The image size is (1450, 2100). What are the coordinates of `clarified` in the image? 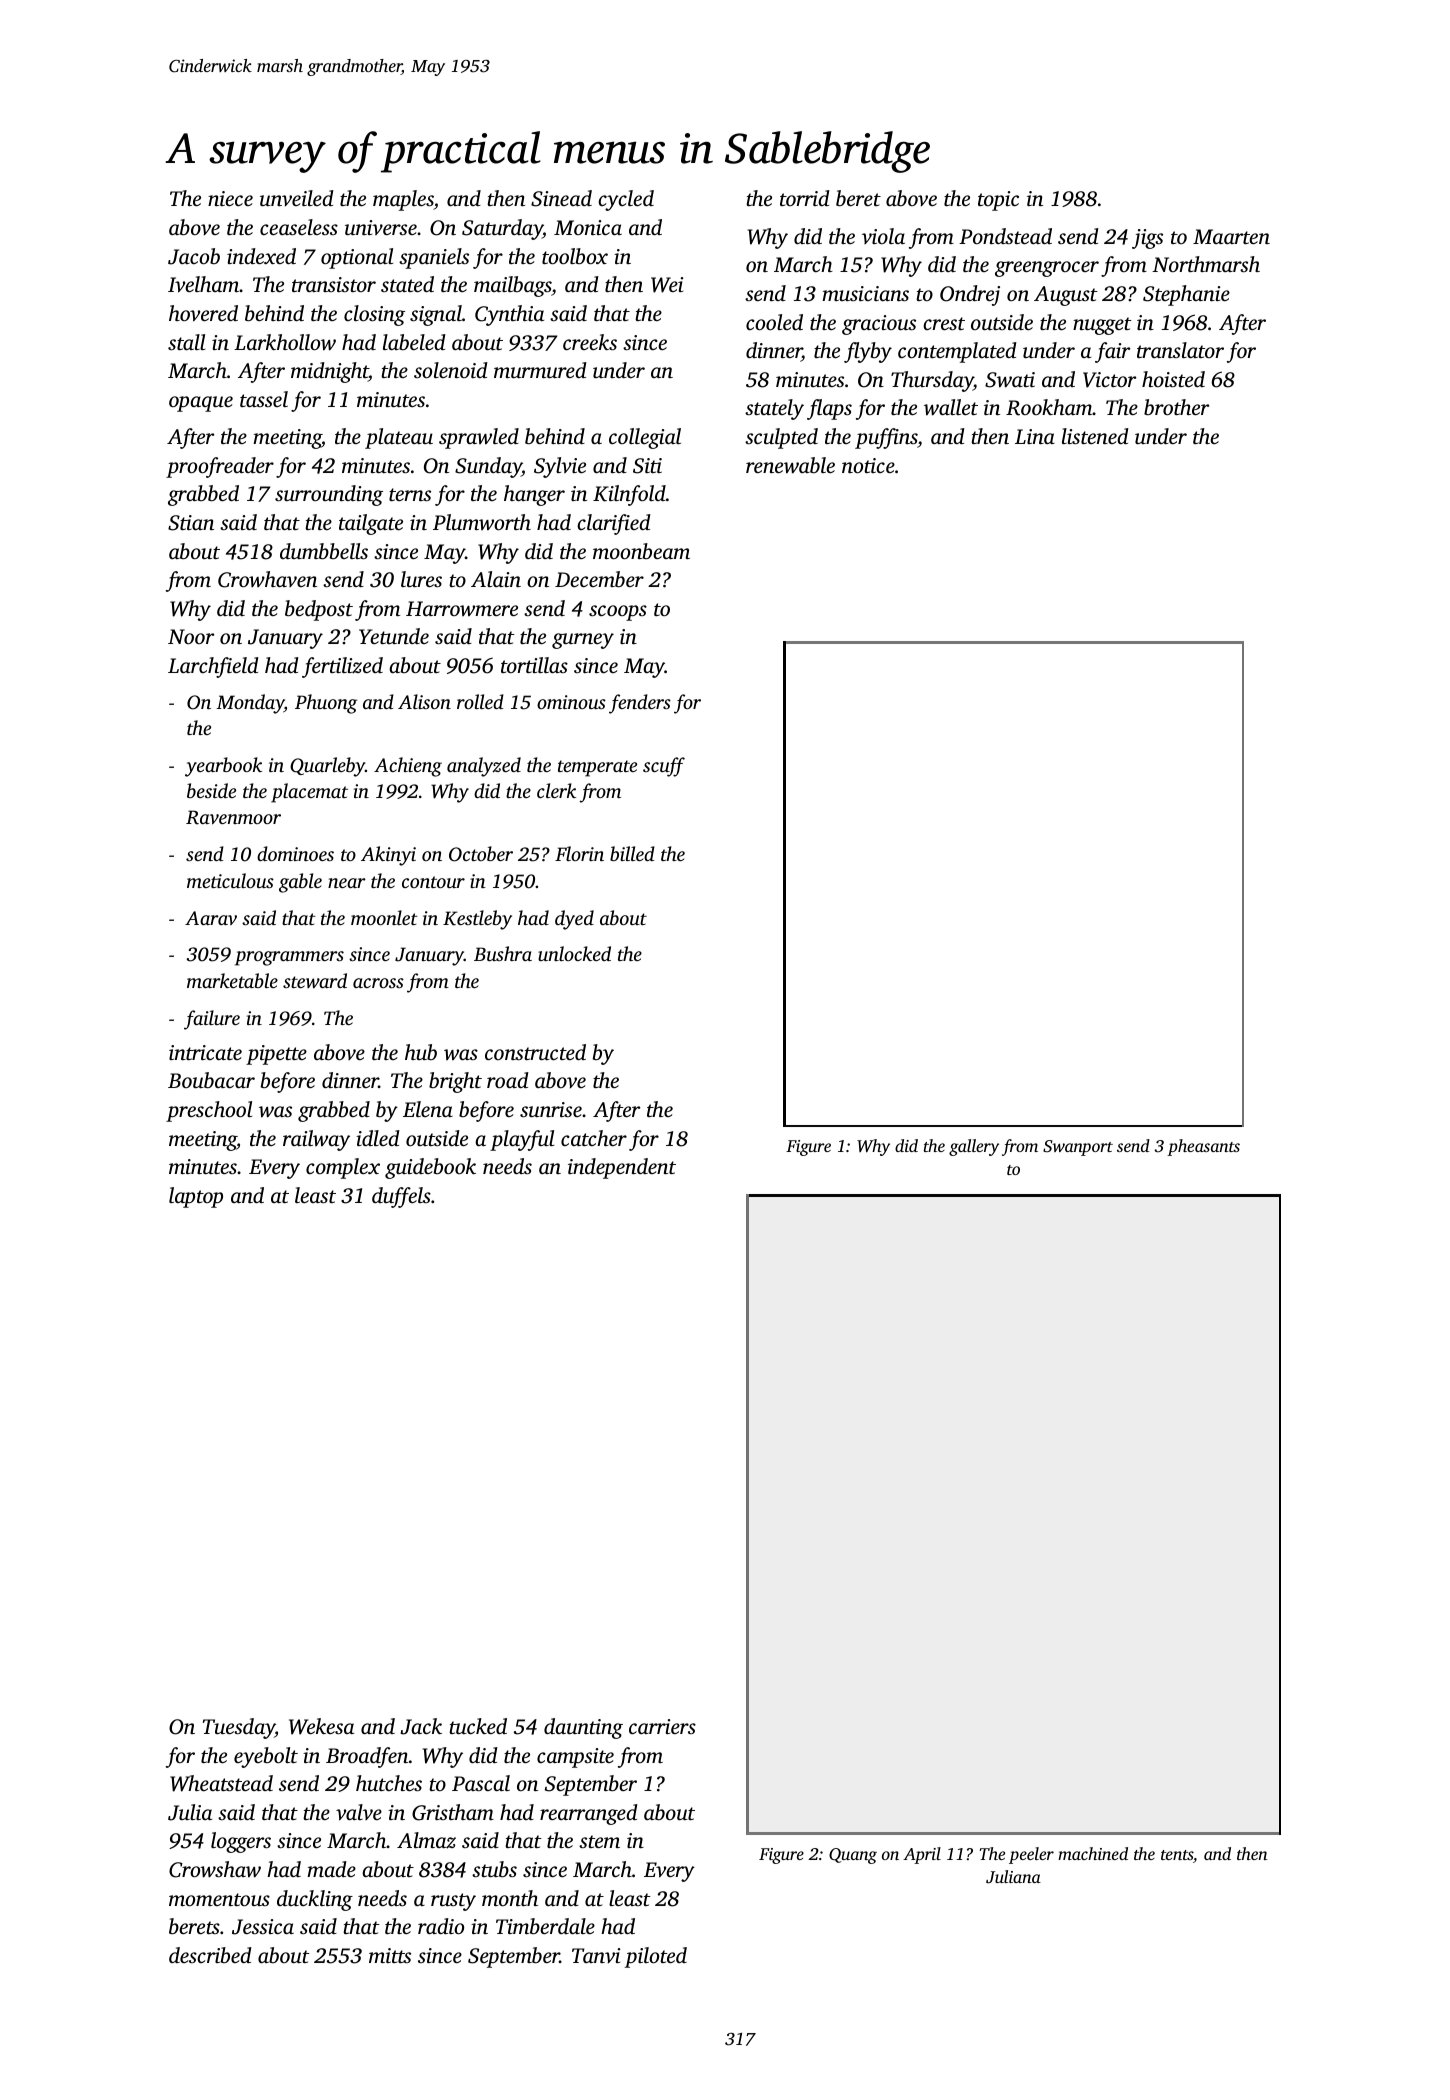 It's located at (614, 524).
